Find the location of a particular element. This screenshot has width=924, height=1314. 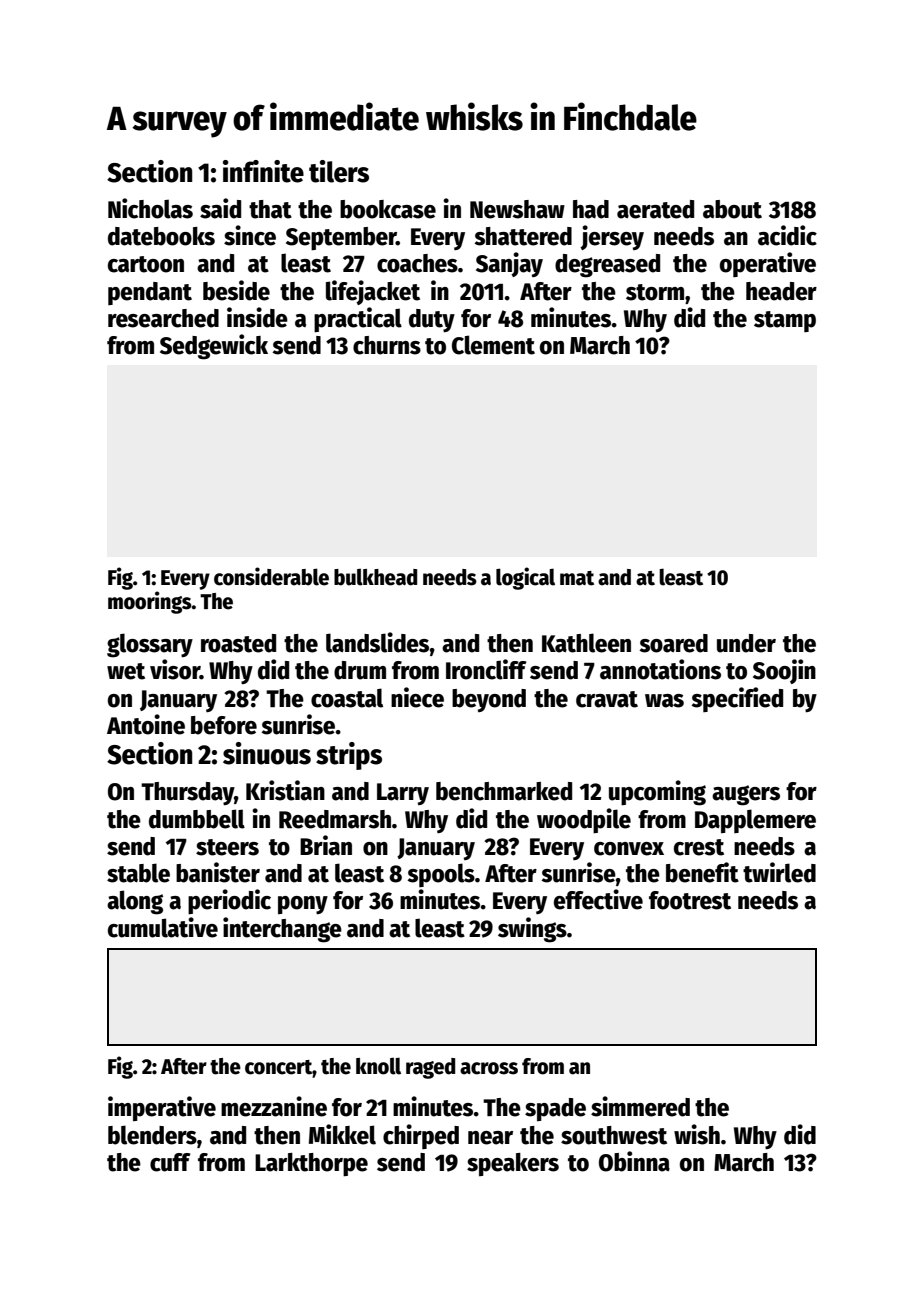

woodpile is located at coordinates (584, 821).
